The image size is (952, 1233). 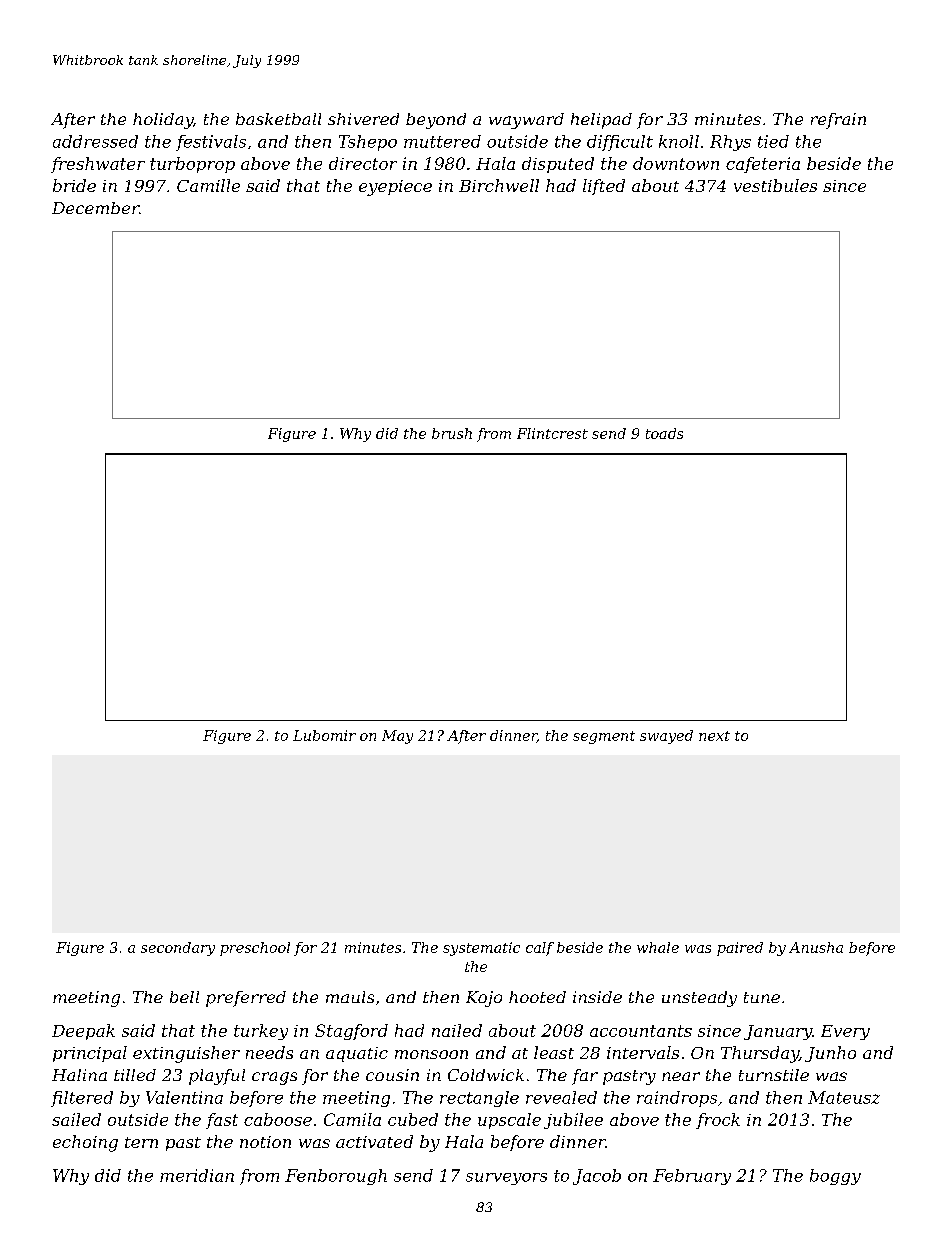 I want to click on Flintcrest, so click(x=552, y=433).
